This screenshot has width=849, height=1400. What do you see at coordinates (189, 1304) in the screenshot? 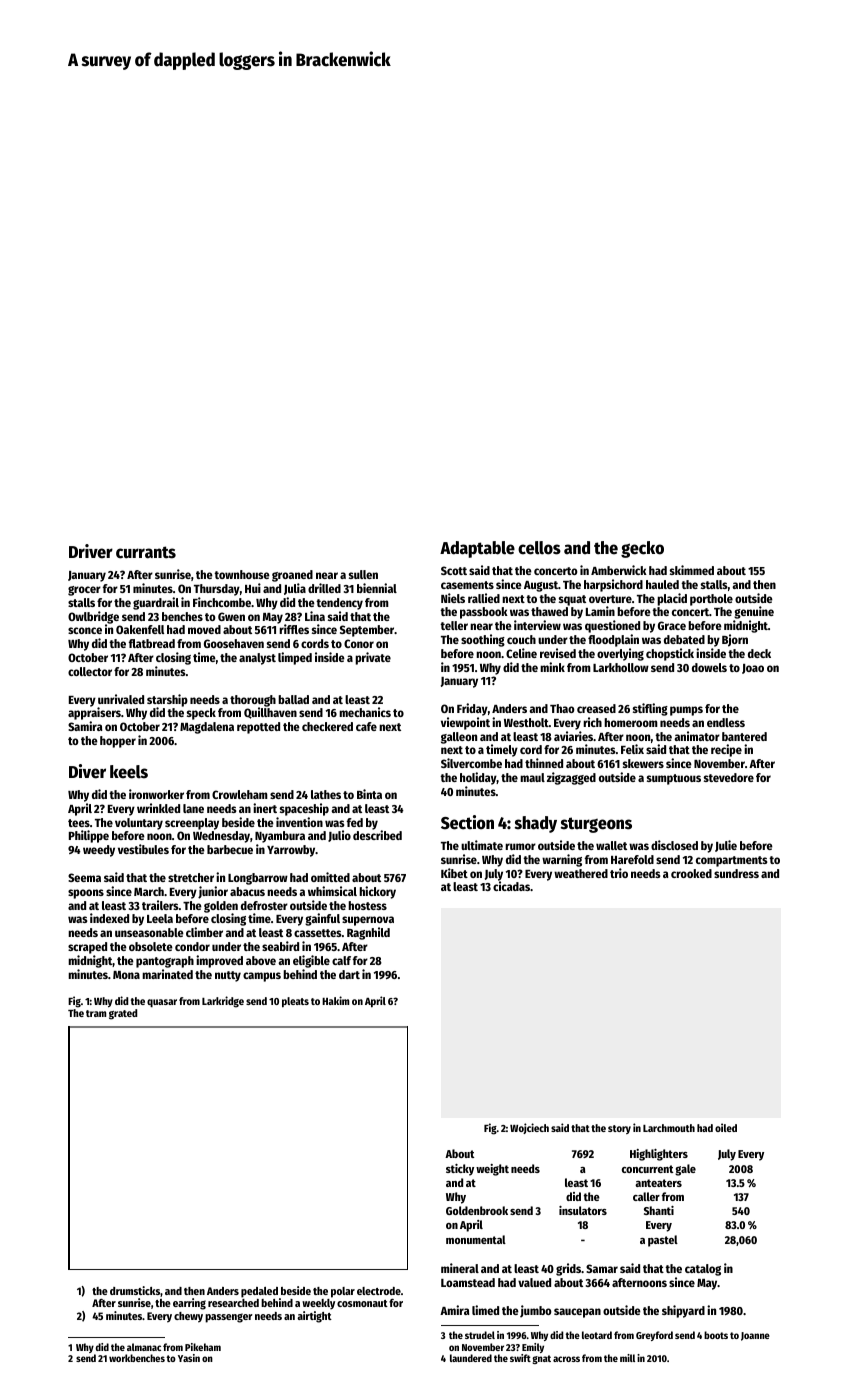
I see `earring` at bounding box center [189, 1304].
